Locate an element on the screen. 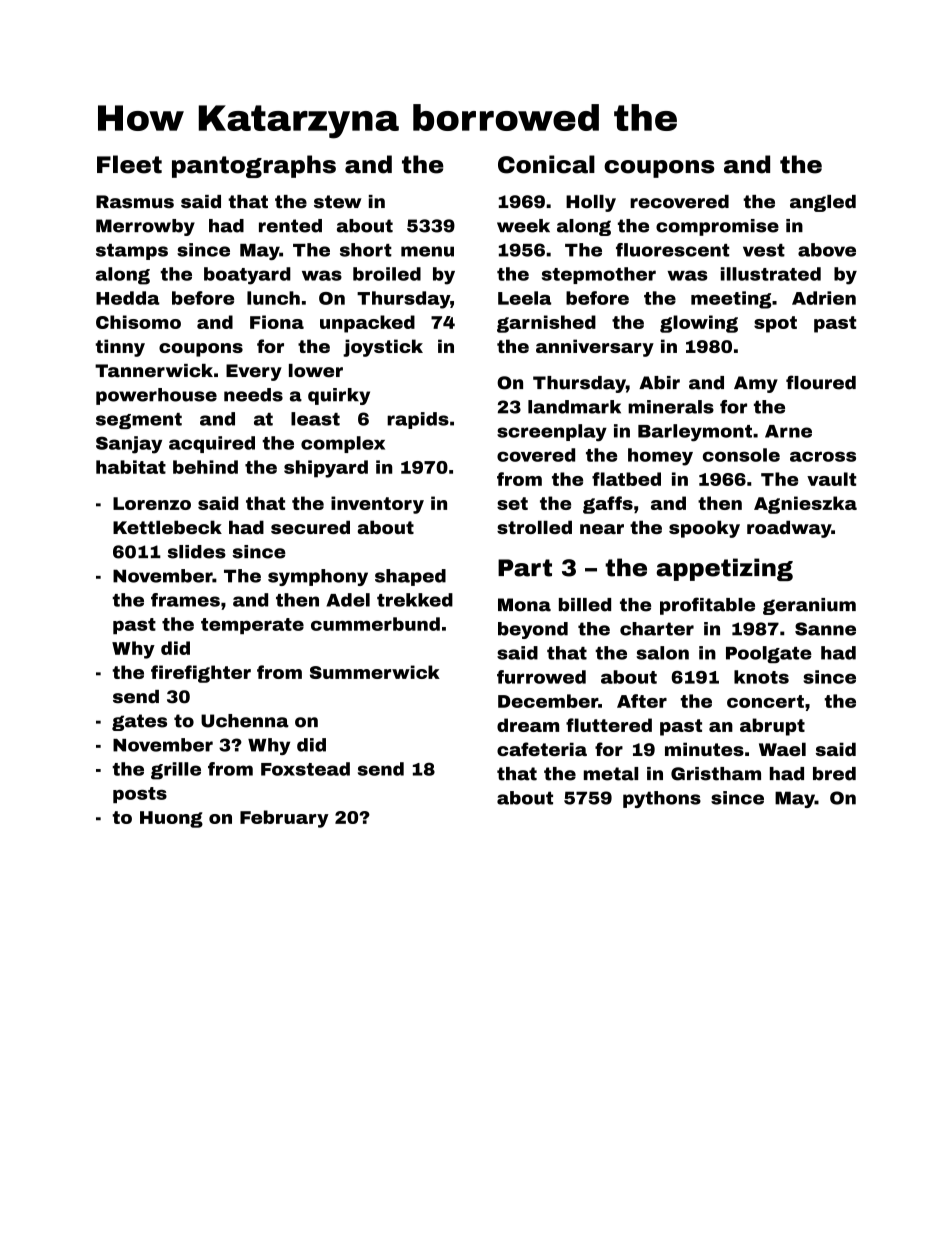 This screenshot has height=1233, width=952. Conical is located at coordinates (546, 164).
